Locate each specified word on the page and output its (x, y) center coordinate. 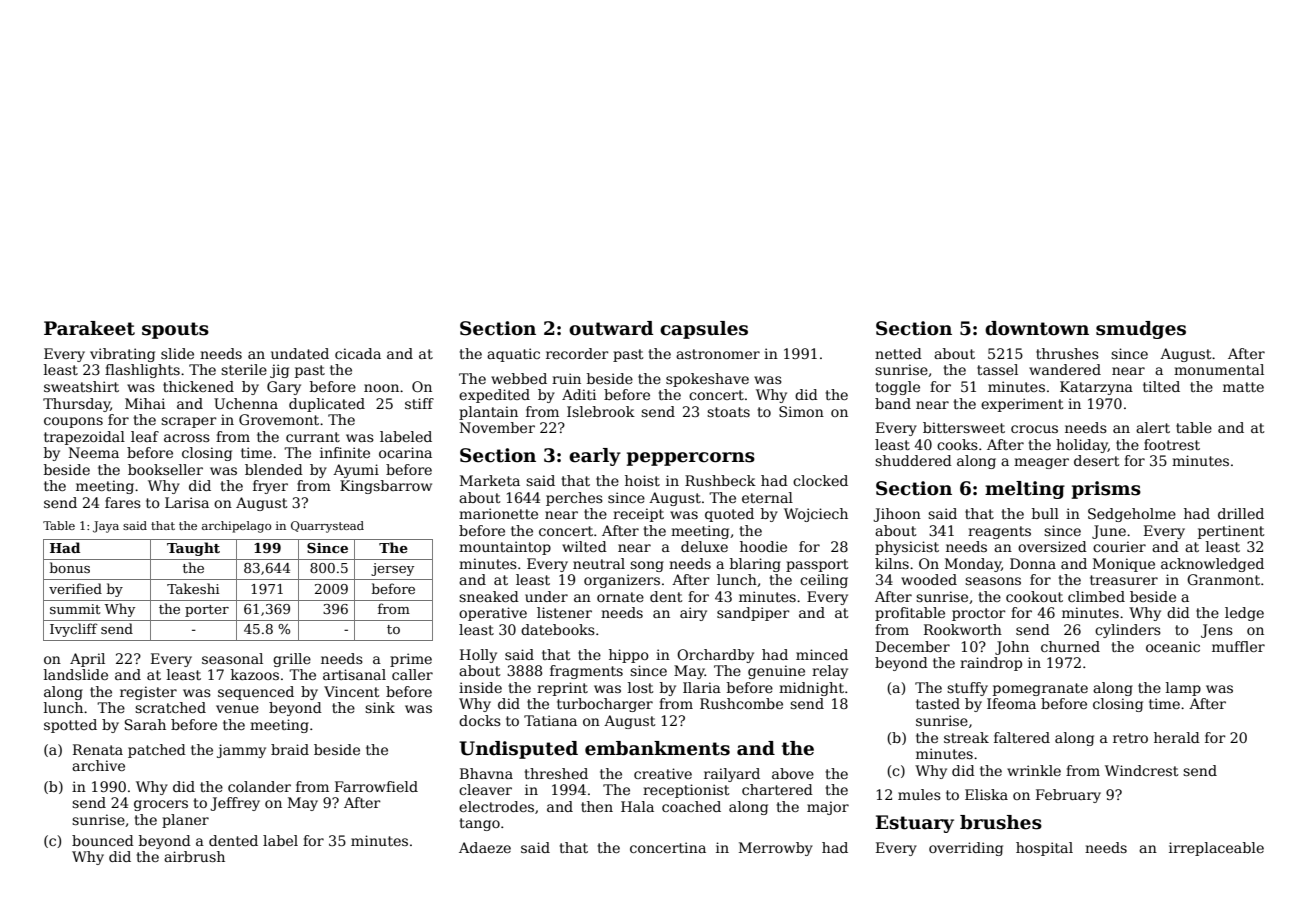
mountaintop (505, 548)
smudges (1141, 330)
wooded (929, 579)
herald (1177, 737)
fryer (270, 487)
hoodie (763, 546)
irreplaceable (1216, 849)
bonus (70, 567)
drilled (1241, 513)
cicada (358, 353)
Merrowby (776, 849)
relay (830, 672)
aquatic (513, 355)
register (148, 693)
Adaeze (485, 847)
